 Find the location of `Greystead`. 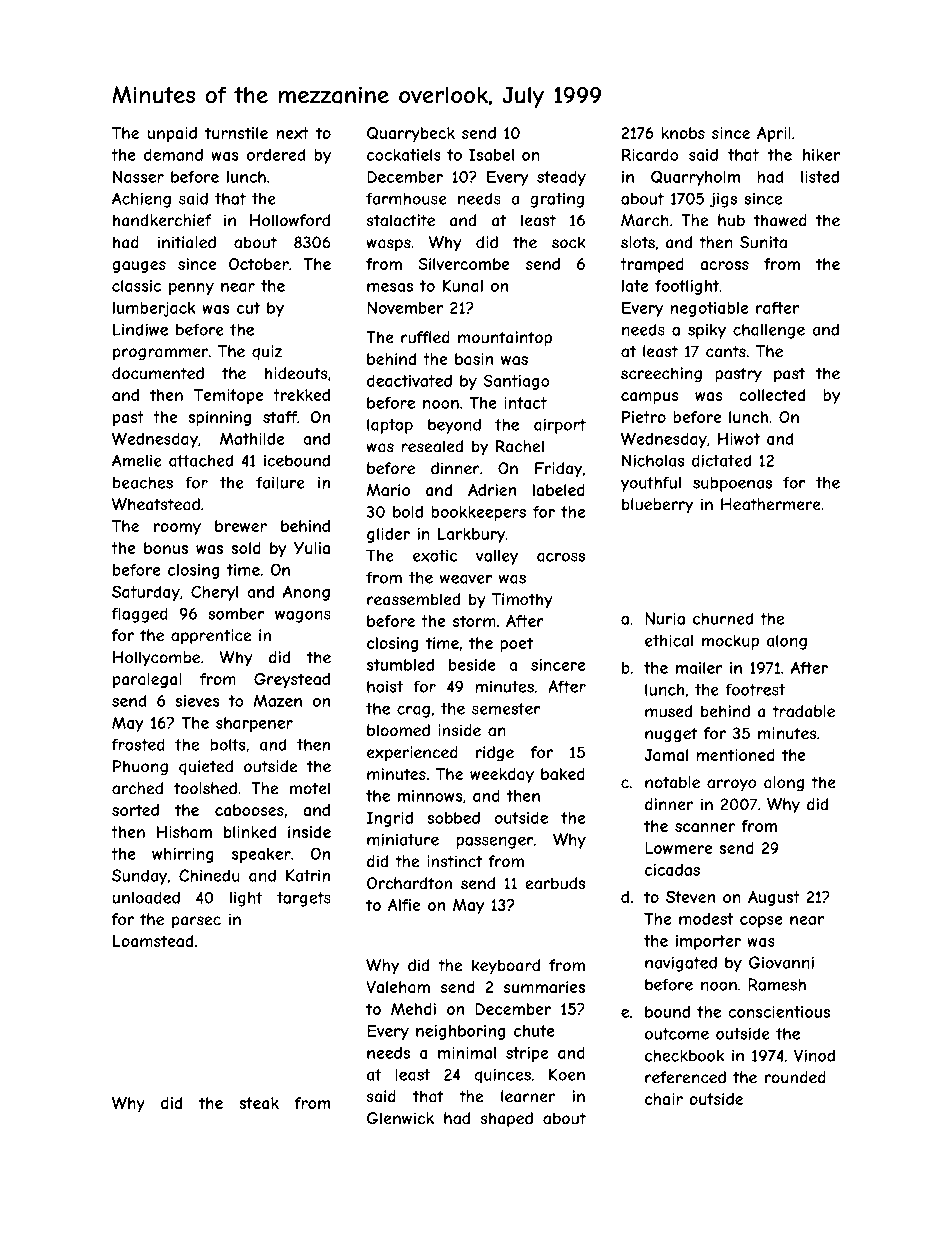

Greystead is located at coordinates (292, 680).
